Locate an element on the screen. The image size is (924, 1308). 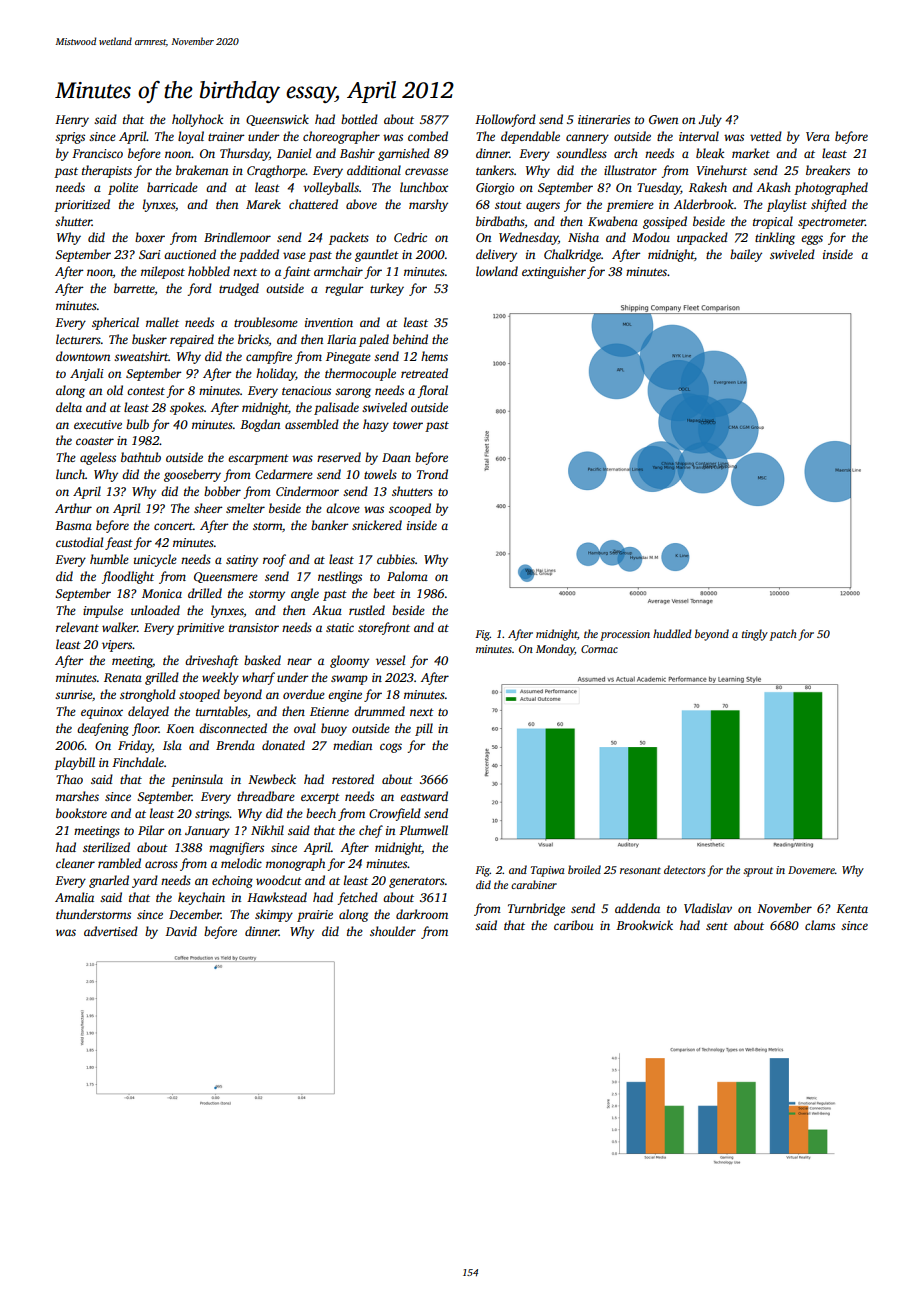
dependable is located at coordinates (530, 137).
